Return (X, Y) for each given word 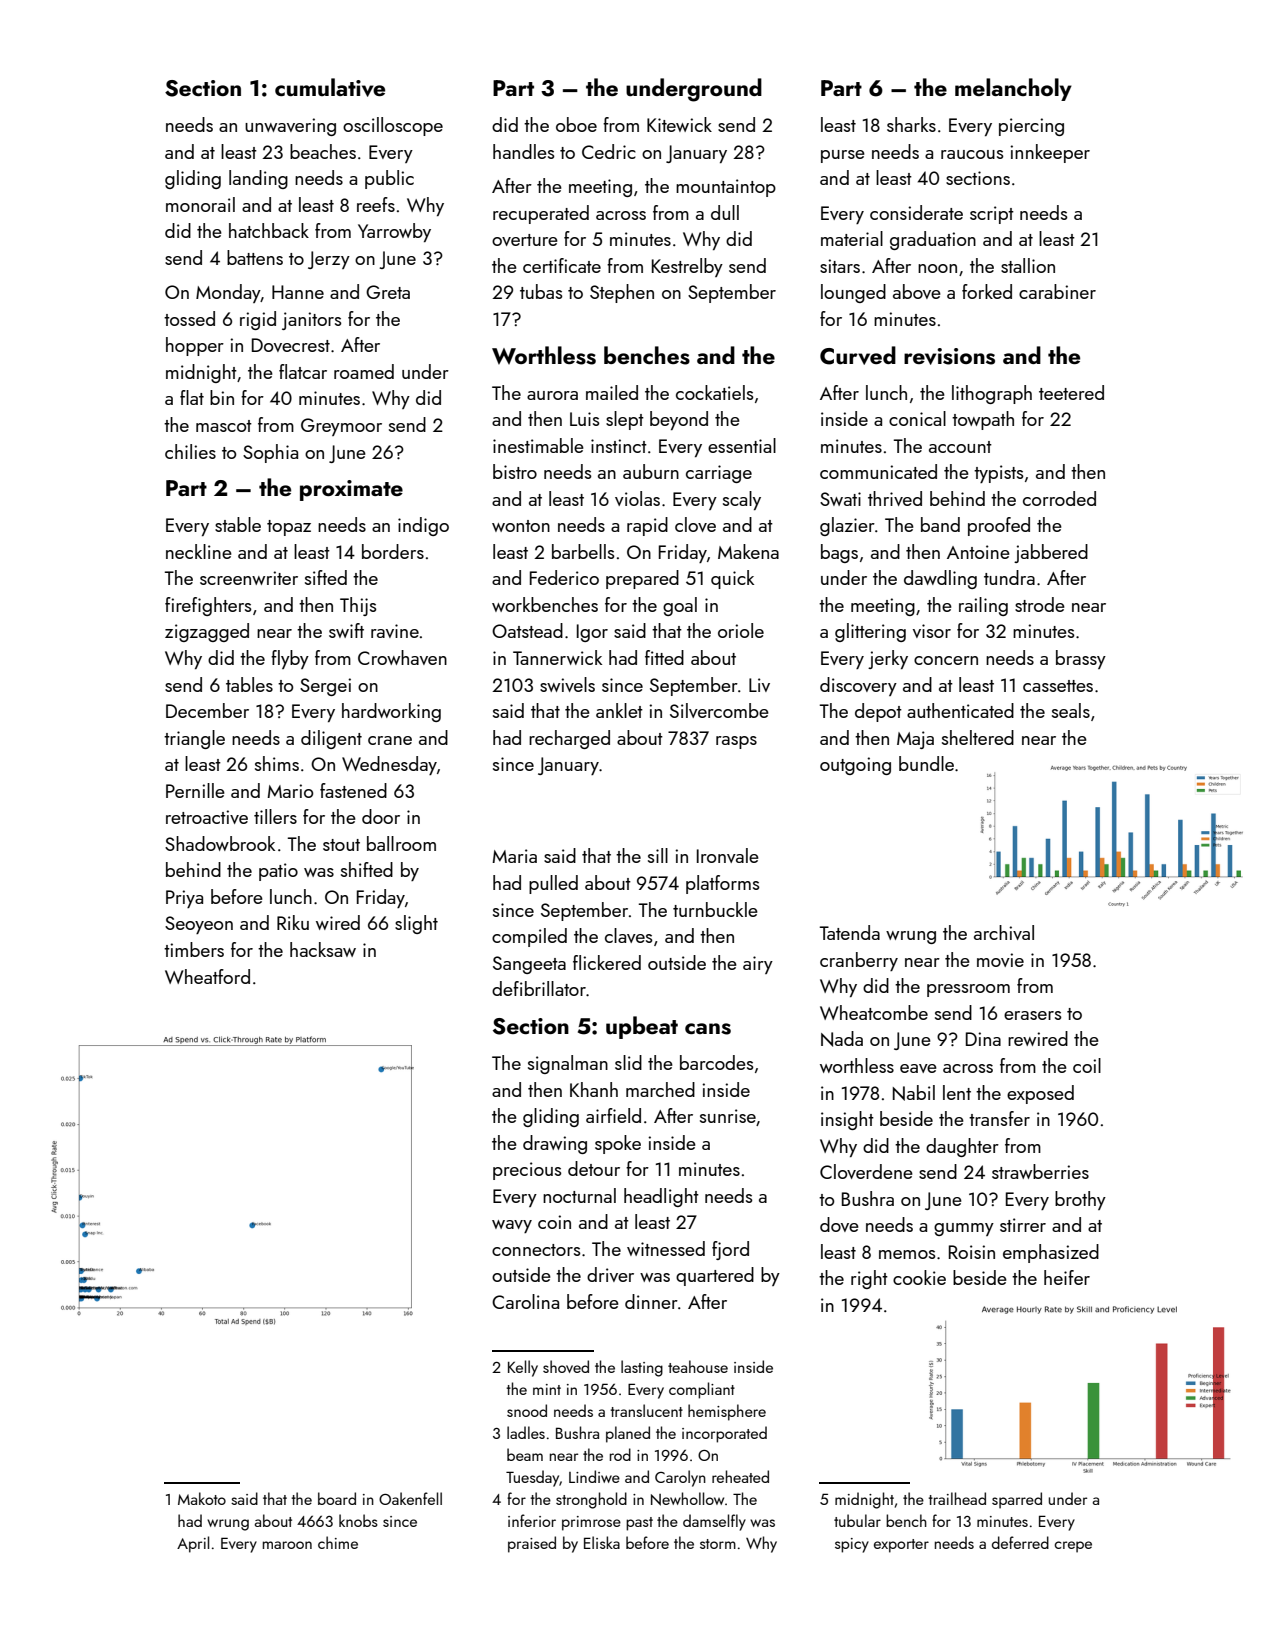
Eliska (602, 1542)
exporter (901, 1546)
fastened (353, 790)
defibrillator (539, 988)
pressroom (968, 990)
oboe (576, 124)
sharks (911, 124)
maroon (287, 1545)
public (389, 179)
